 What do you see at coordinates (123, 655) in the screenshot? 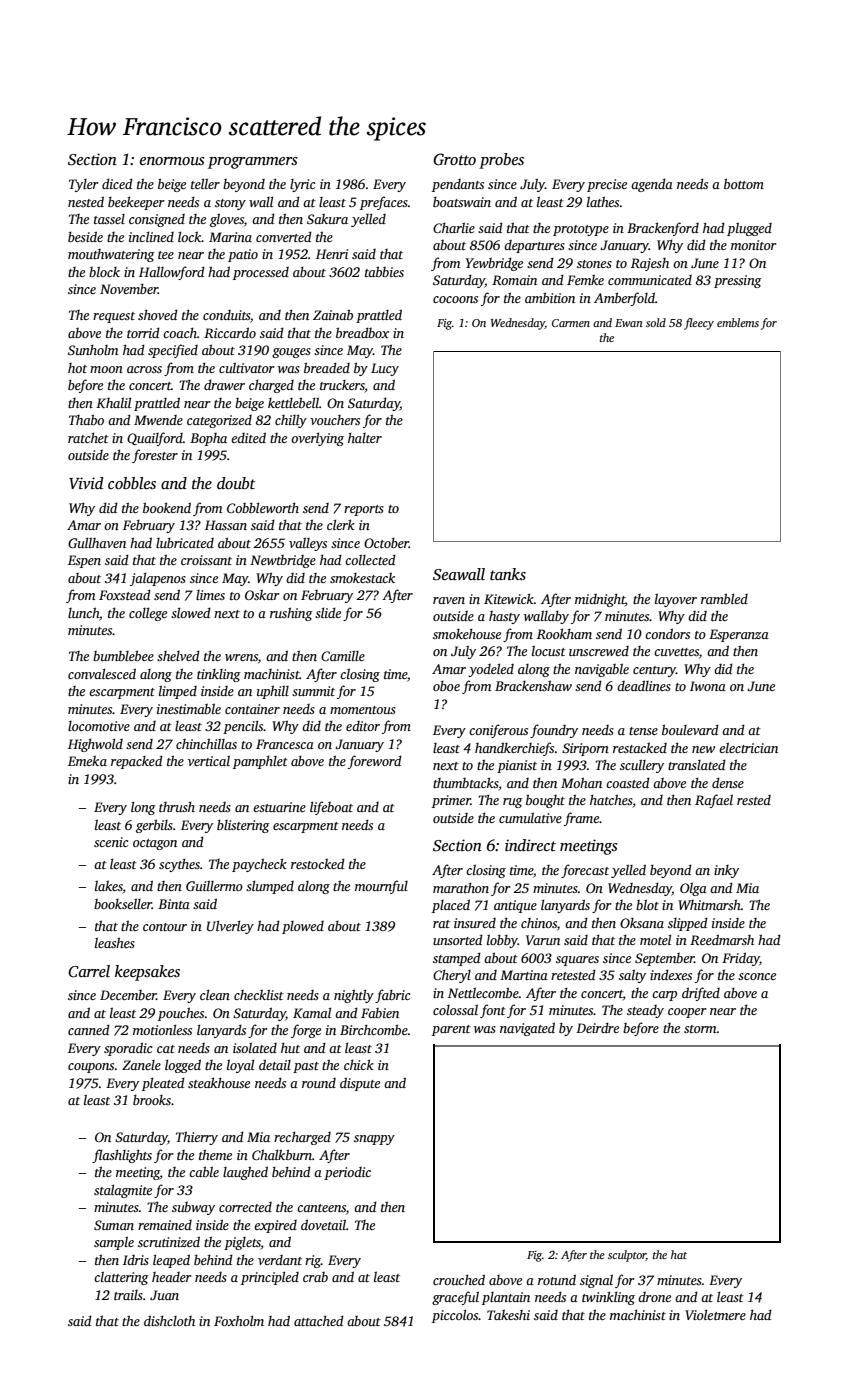
I see `bumblebee` at bounding box center [123, 655].
